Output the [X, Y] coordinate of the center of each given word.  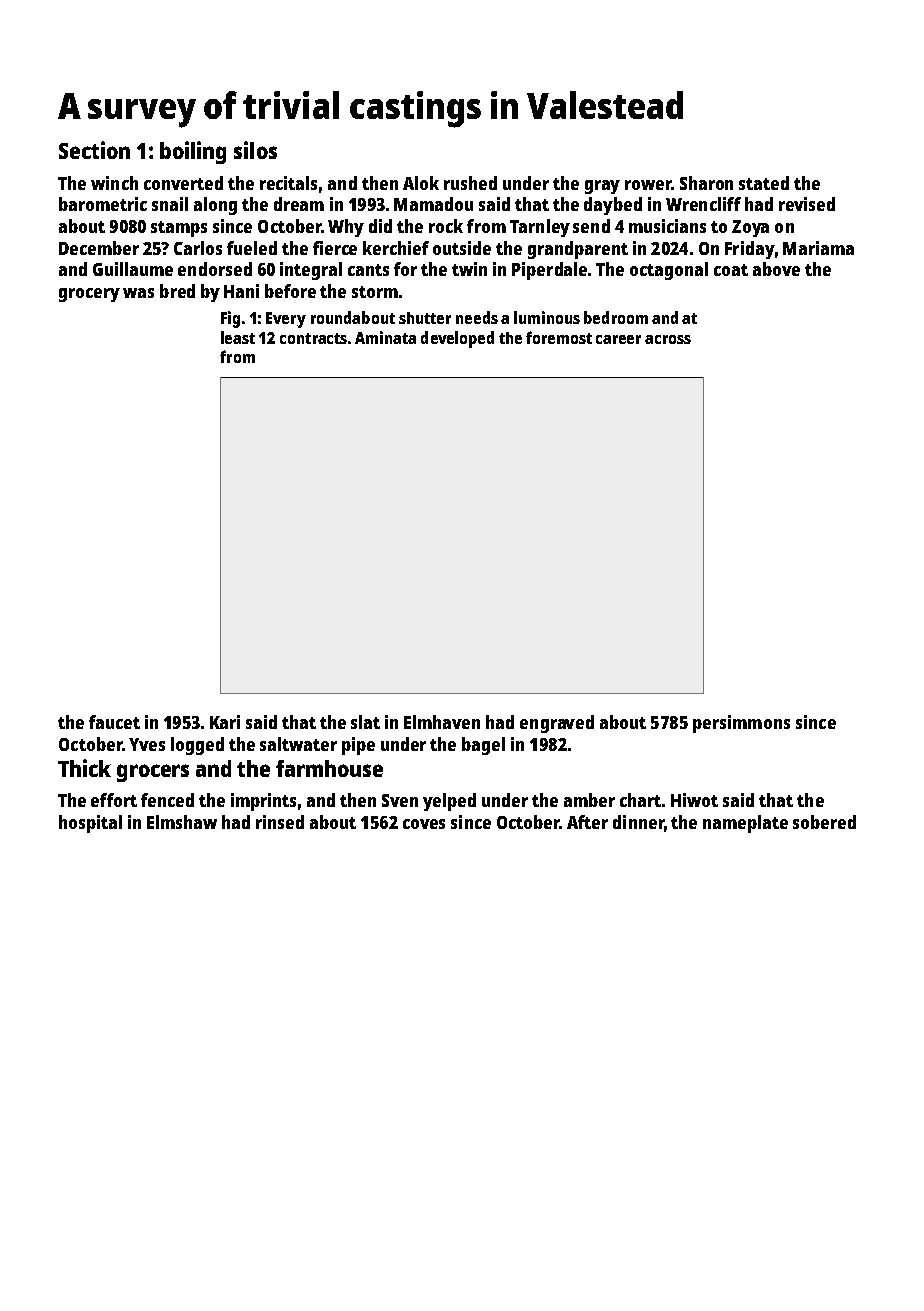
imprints [263, 802]
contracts [313, 338]
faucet [114, 722]
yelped [449, 802]
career [618, 339]
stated [764, 183]
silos [255, 150]
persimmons [741, 724]
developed [457, 339]
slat [365, 722]
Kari [225, 722]
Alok [421, 183]
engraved [557, 724]
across [668, 339]
